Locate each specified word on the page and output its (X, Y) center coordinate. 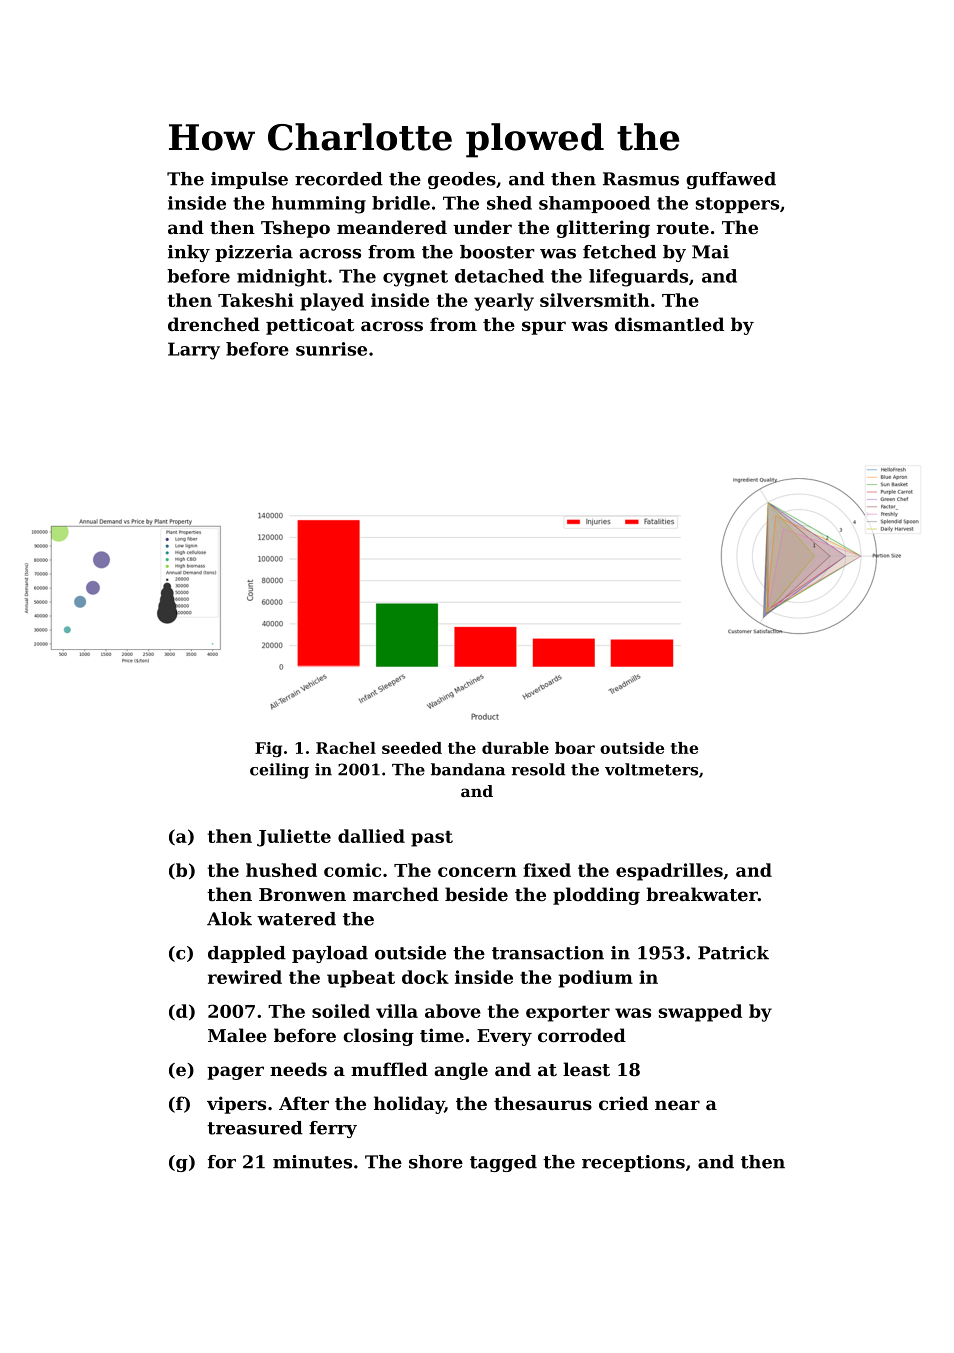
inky (189, 253)
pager (235, 1073)
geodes (462, 180)
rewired (245, 977)
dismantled (669, 324)
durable (515, 748)
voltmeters (651, 769)
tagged (503, 1163)
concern (477, 872)
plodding (596, 896)
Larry (194, 351)
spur (544, 328)
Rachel (346, 748)
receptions (633, 1163)
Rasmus (641, 179)
